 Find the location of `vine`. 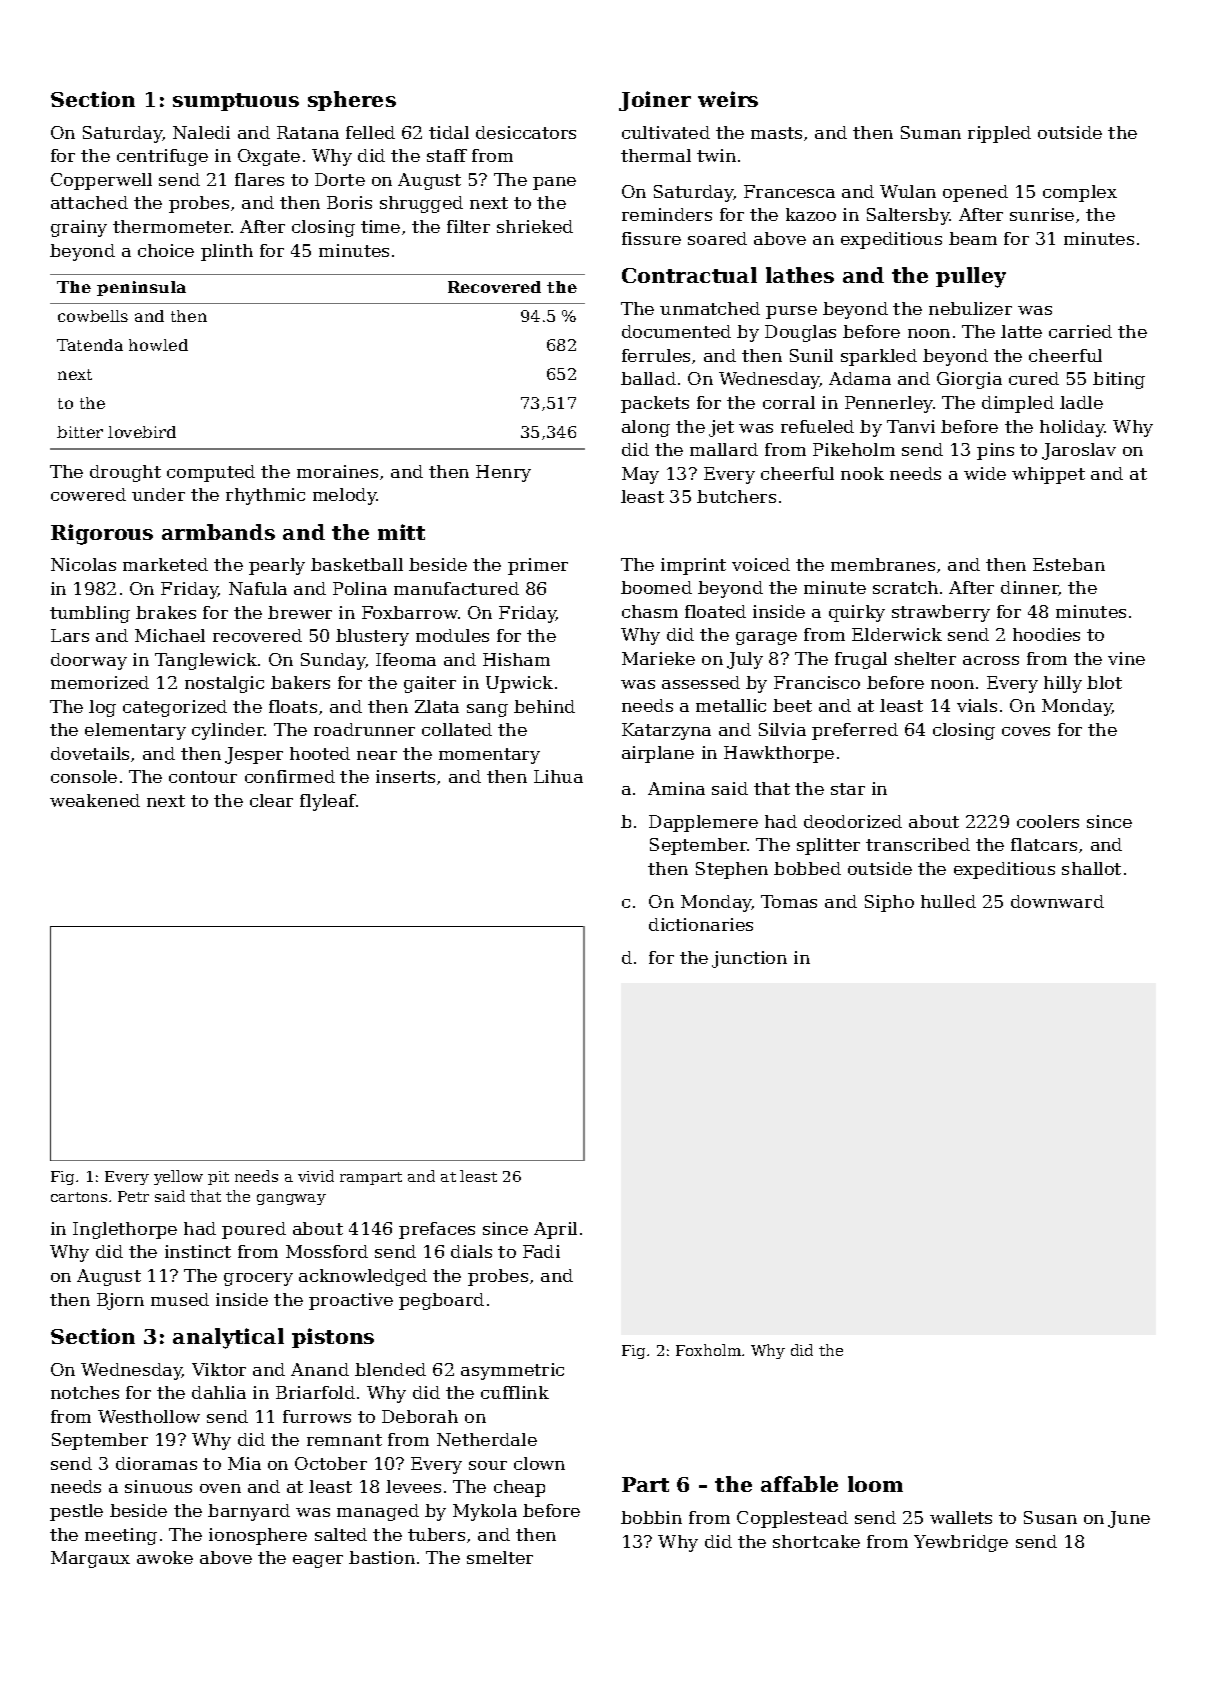

vine is located at coordinates (1126, 658).
